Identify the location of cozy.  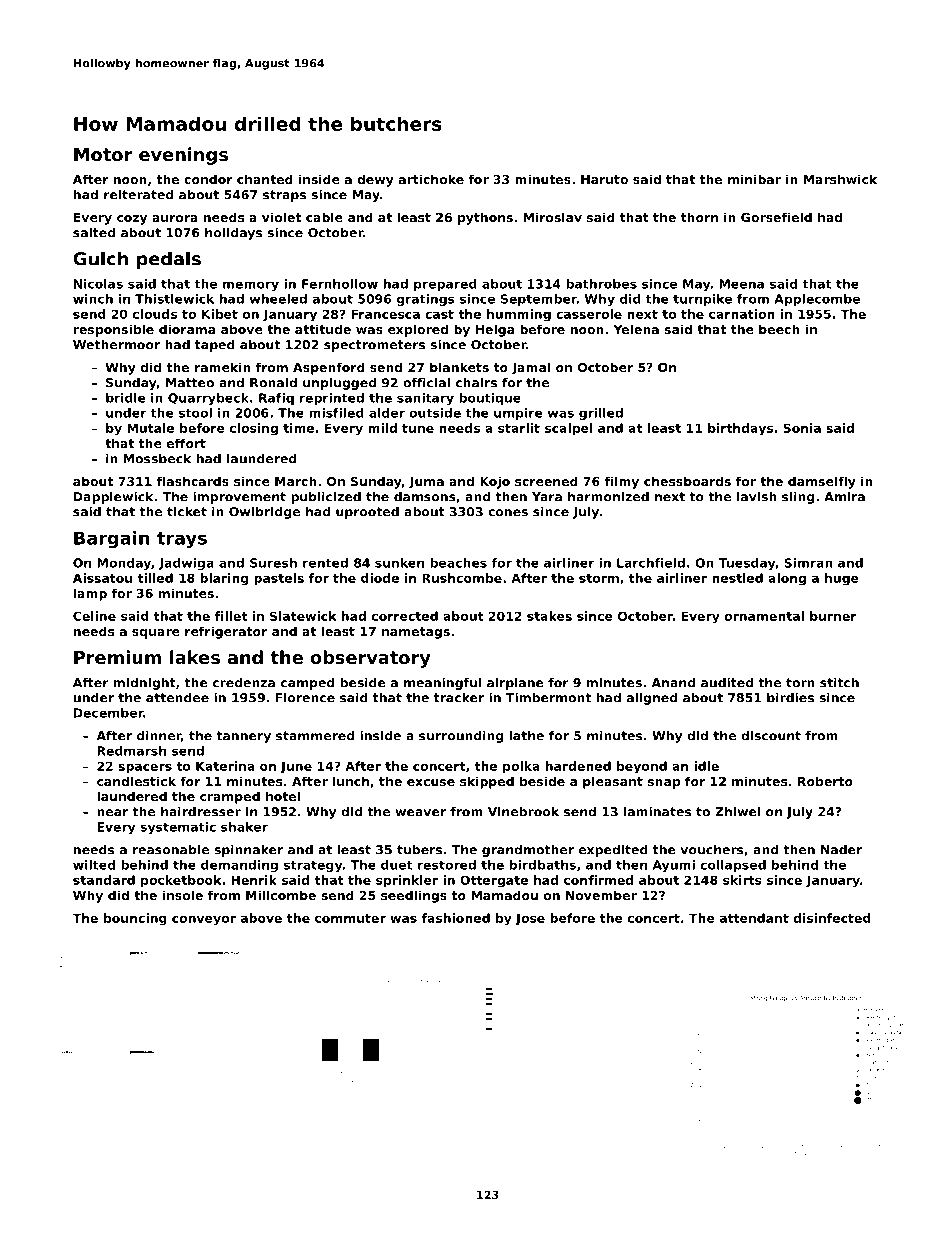
(132, 220).
